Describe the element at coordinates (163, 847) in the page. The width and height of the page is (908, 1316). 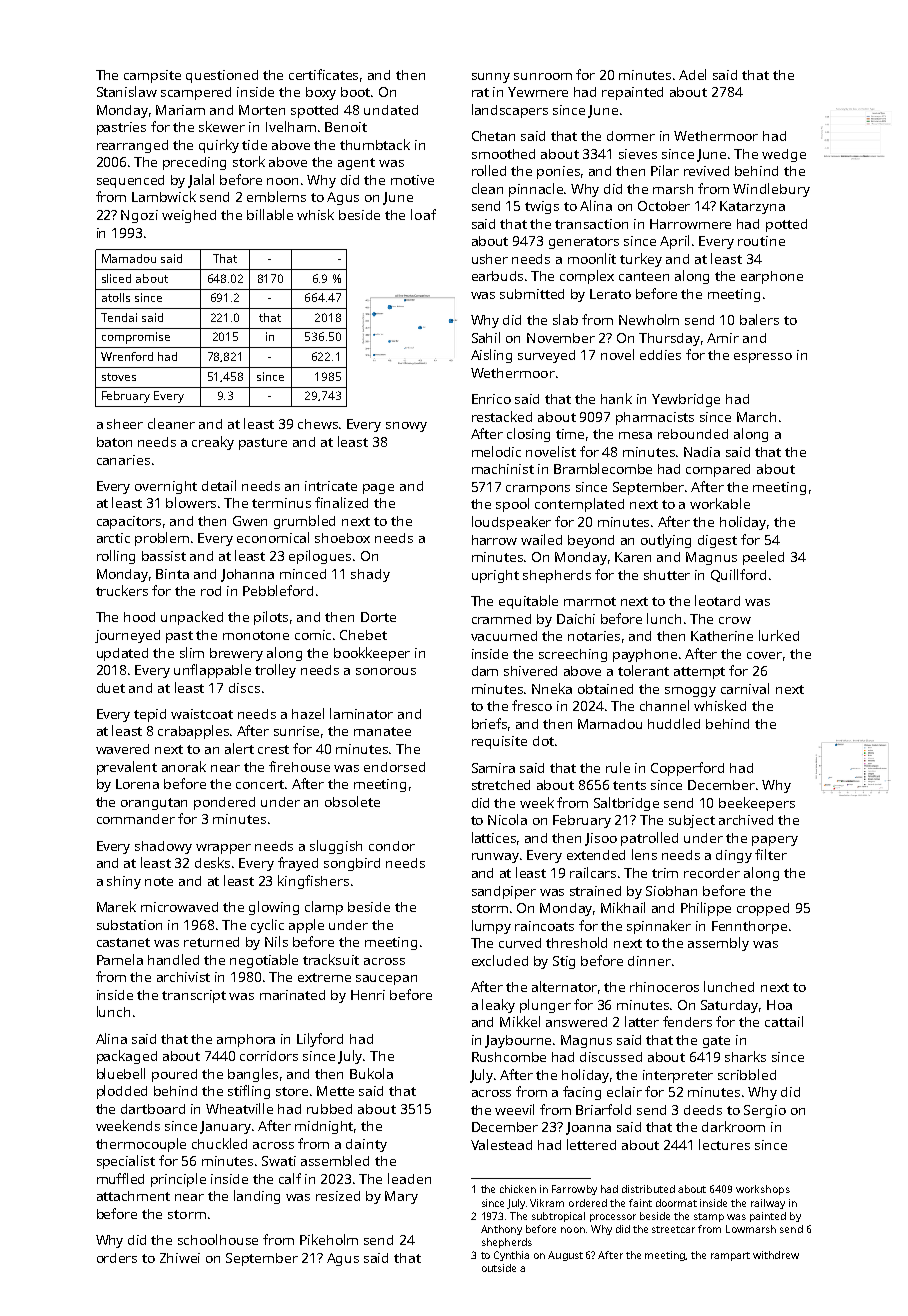
I see `shadowy` at that location.
